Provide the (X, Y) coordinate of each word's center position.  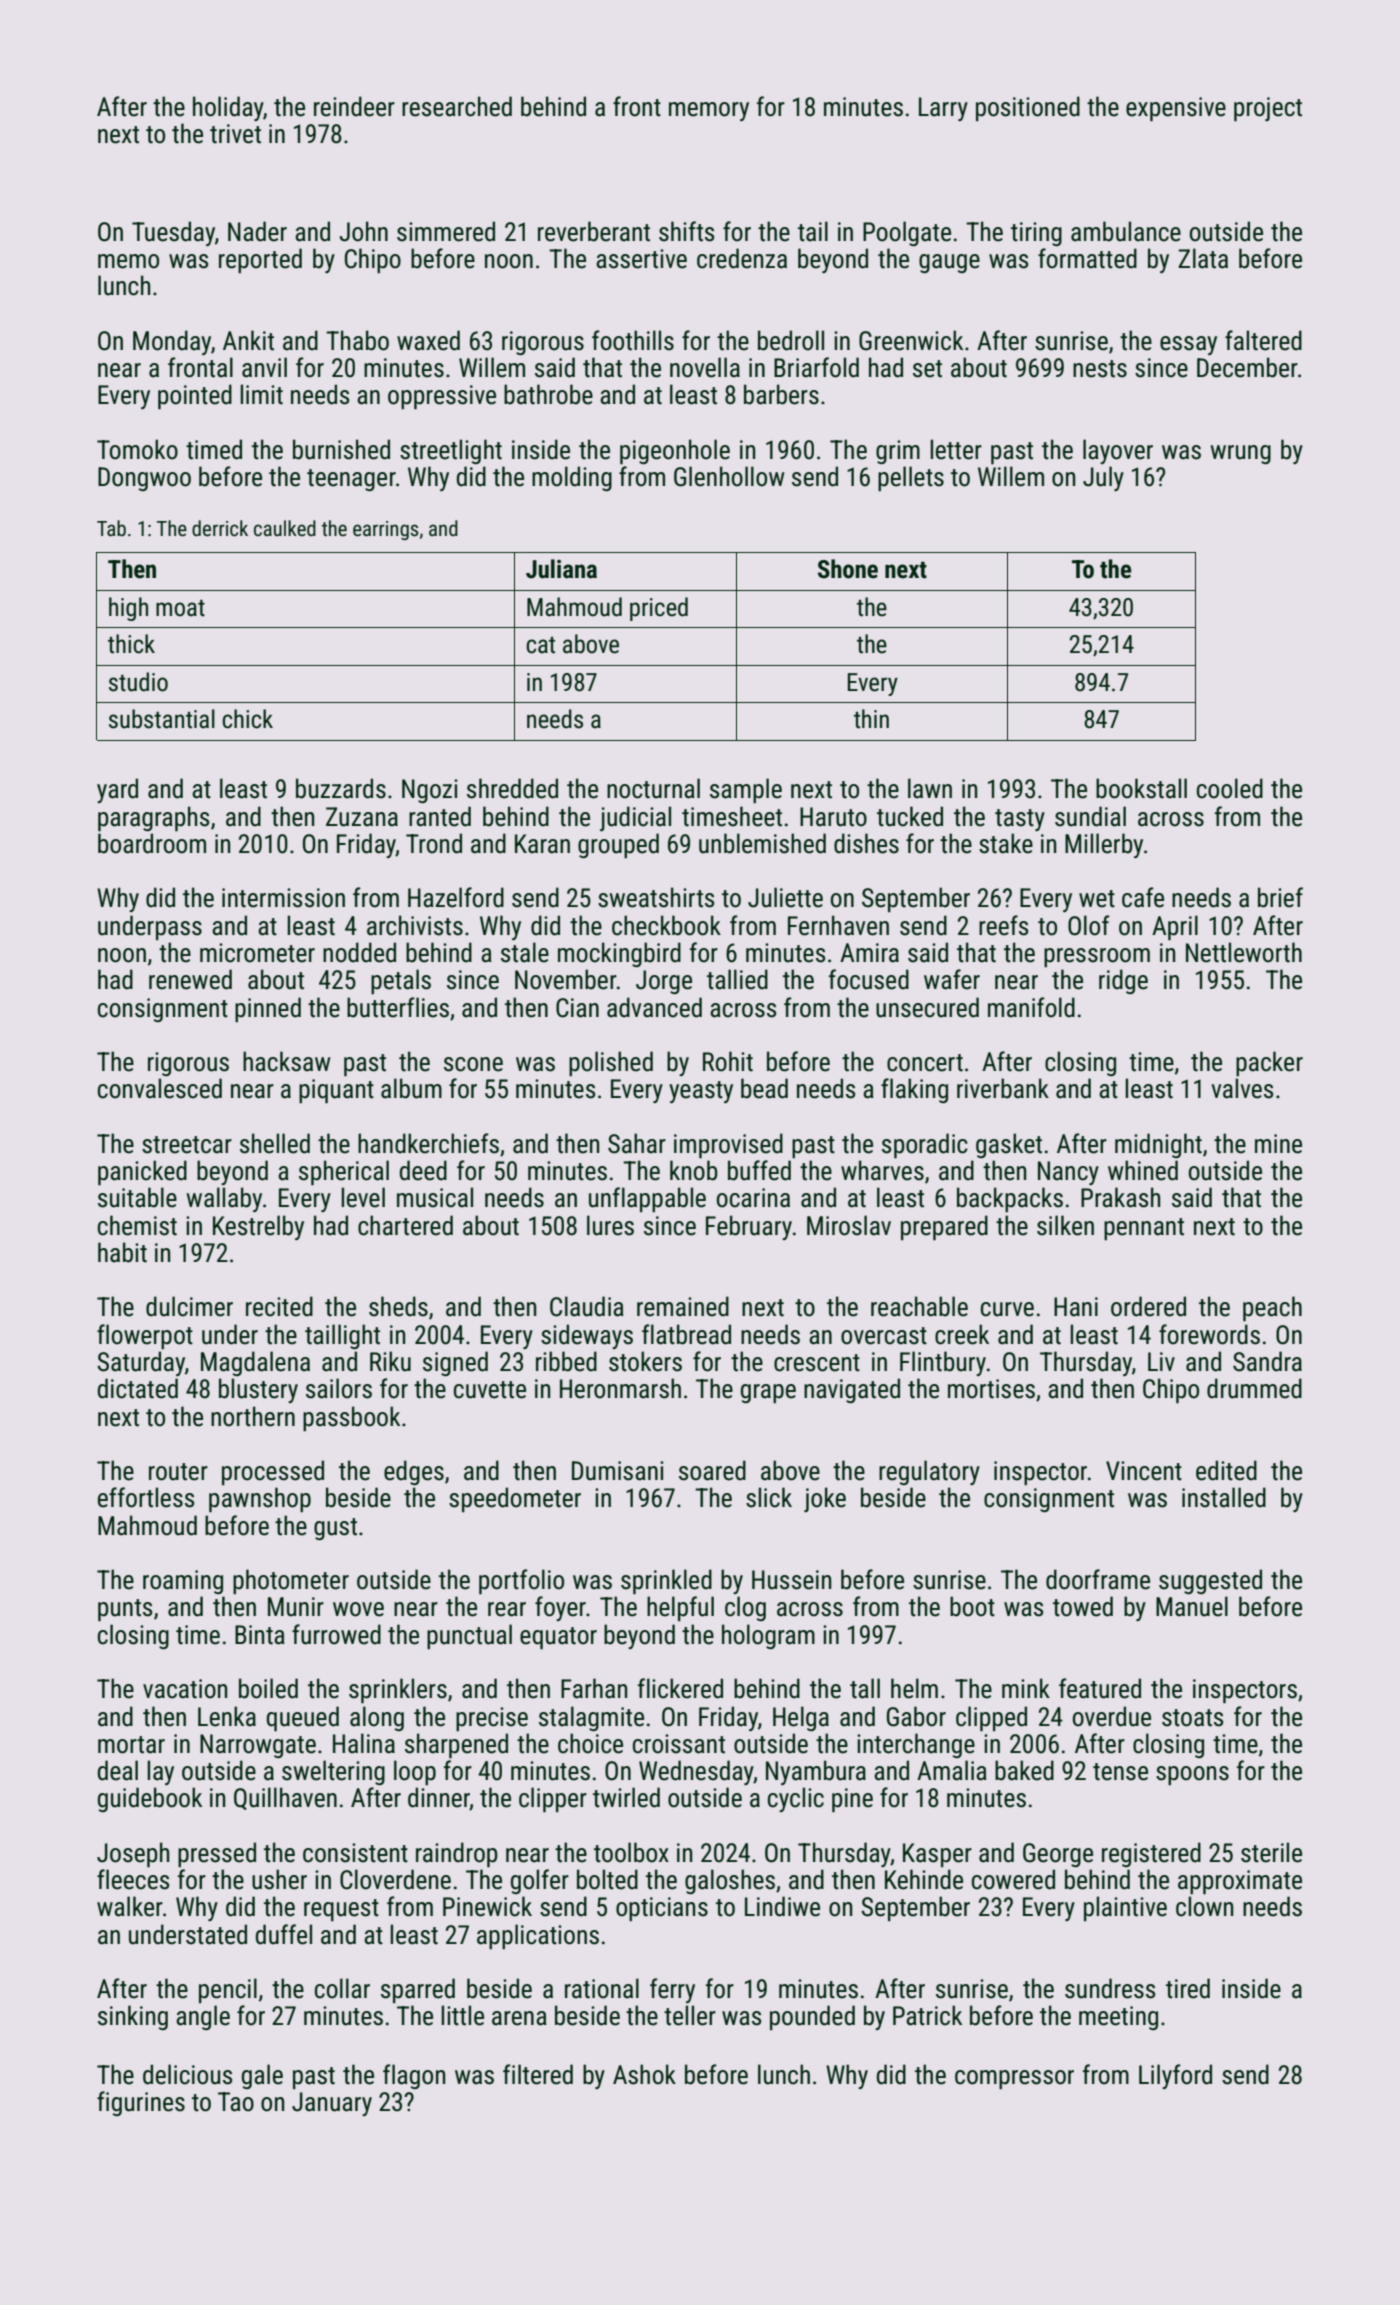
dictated (137, 1388)
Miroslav (849, 1225)
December (1247, 367)
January (332, 2104)
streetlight (451, 451)
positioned (1028, 108)
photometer (291, 1581)
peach (1272, 1309)
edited (1226, 1470)
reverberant (594, 231)
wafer (952, 979)
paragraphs (153, 819)
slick (769, 1497)
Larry (943, 109)
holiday (228, 108)
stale (525, 952)
